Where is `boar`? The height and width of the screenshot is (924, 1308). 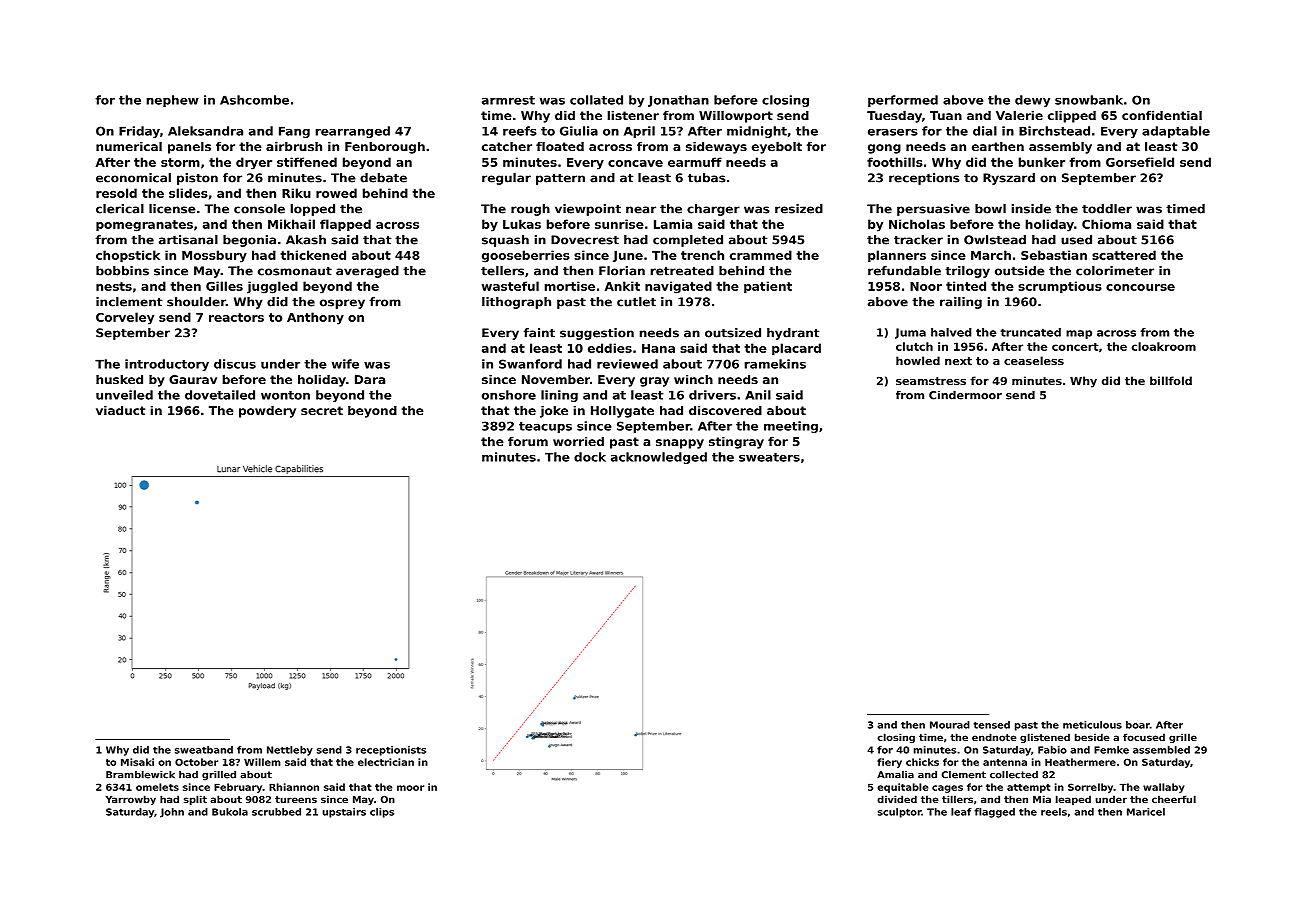 boar is located at coordinates (1138, 725).
